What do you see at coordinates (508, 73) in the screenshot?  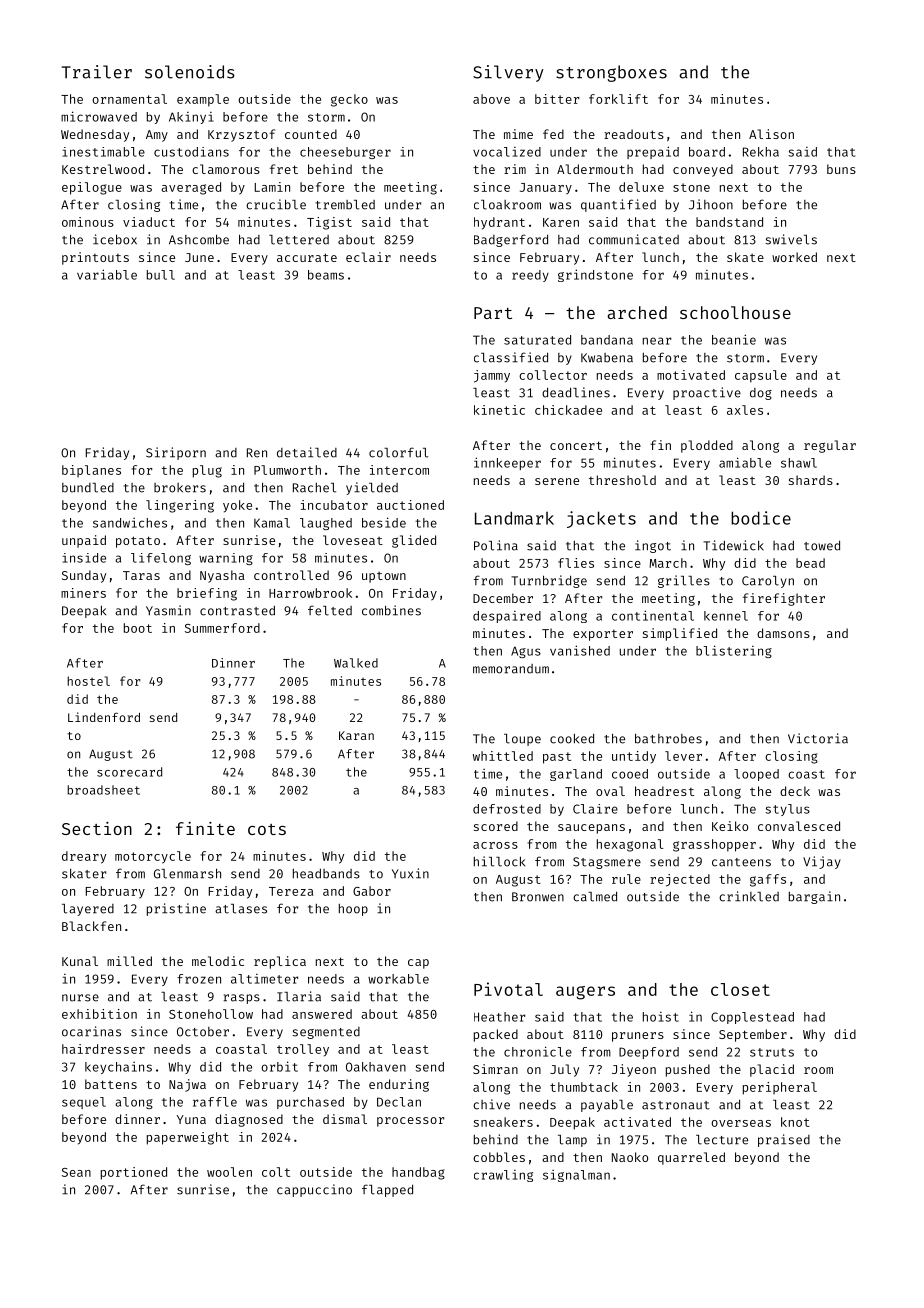 I see `Silvery` at bounding box center [508, 73].
